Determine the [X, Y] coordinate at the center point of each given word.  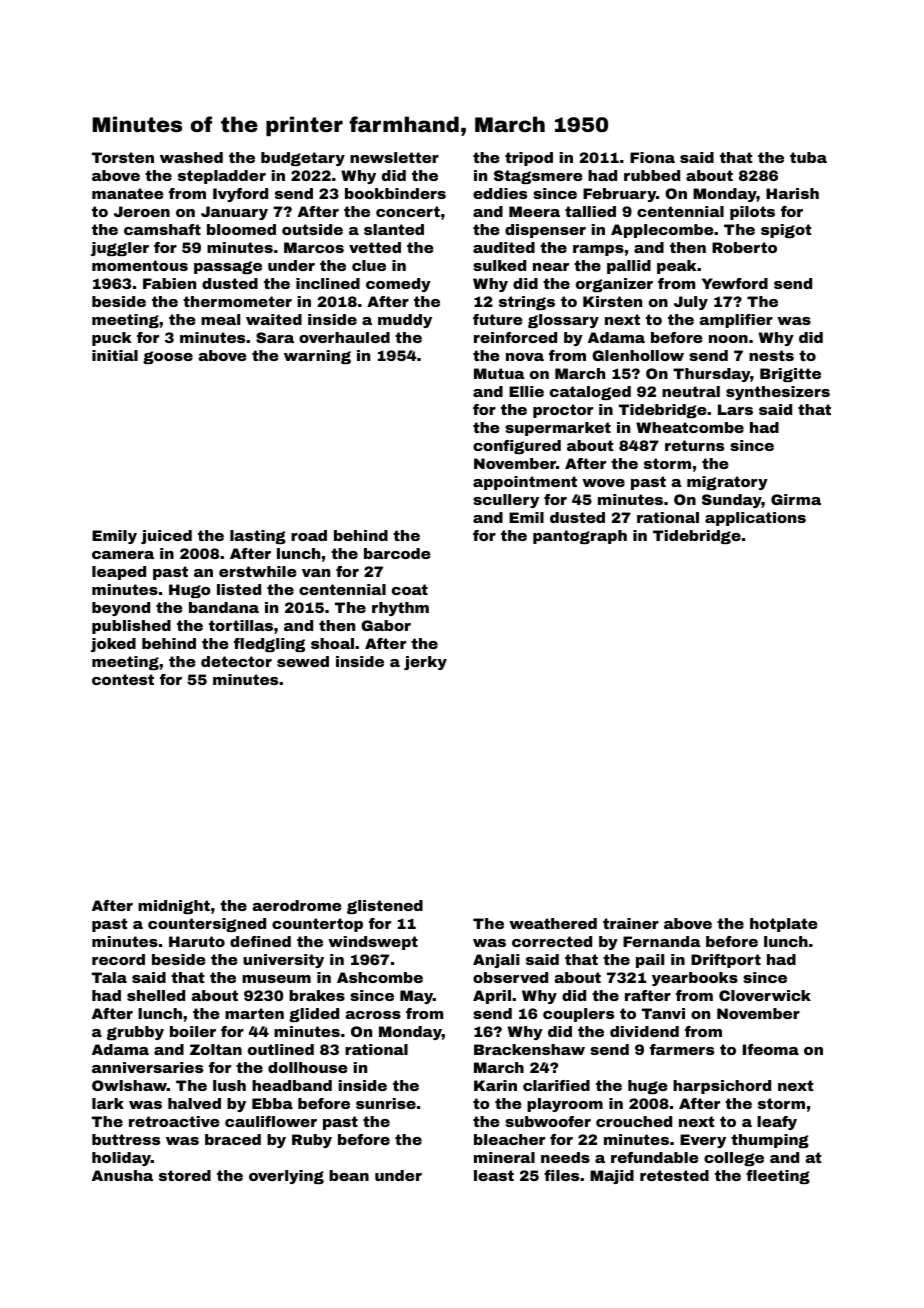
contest [123, 679]
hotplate [784, 925]
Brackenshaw [529, 1049]
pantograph [580, 537]
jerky [425, 663]
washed [191, 157]
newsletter [394, 157]
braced [233, 1139]
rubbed [652, 175]
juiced [166, 537]
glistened [385, 907]
